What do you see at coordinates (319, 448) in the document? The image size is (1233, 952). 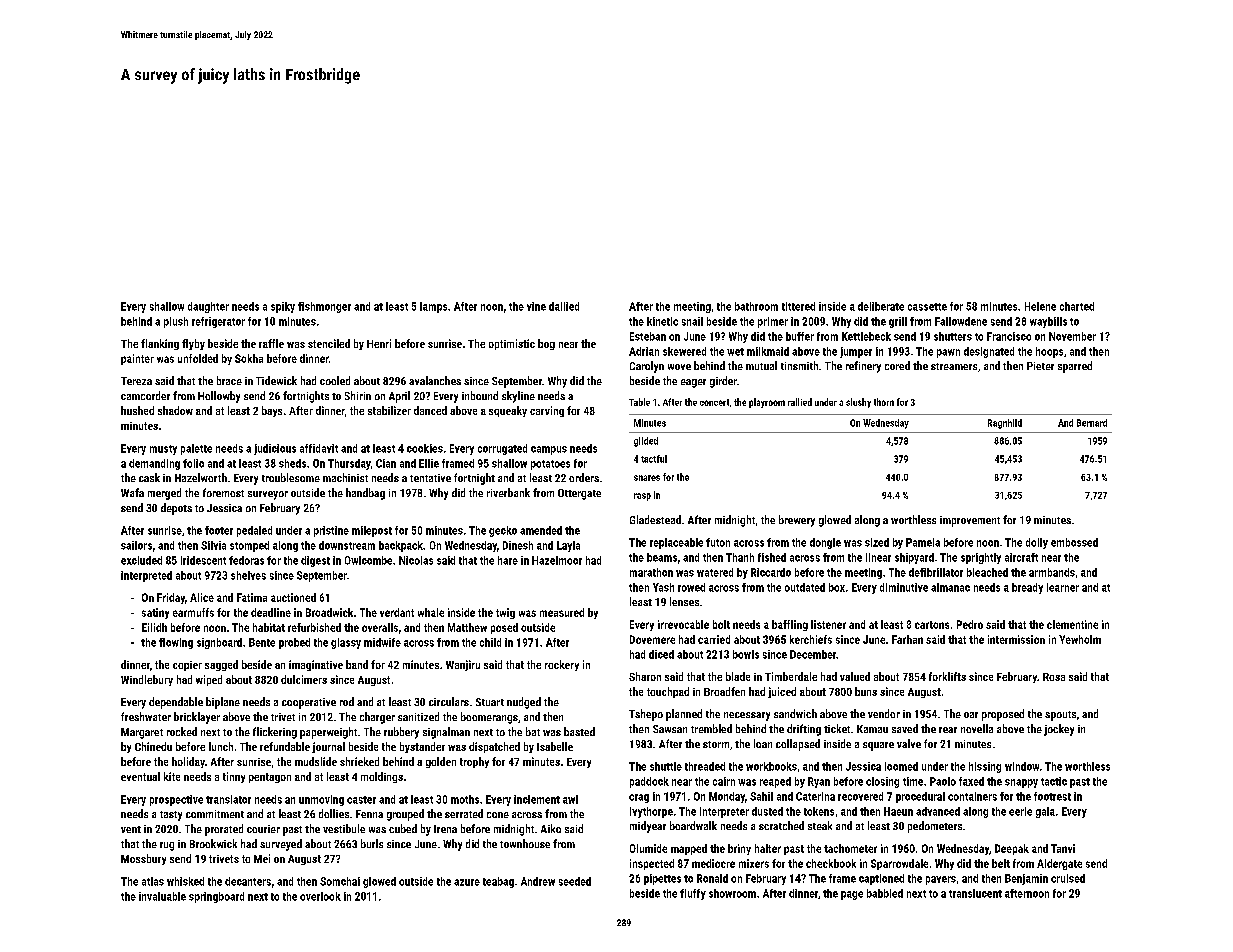 I see `affidavit` at bounding box center [319, 448].
